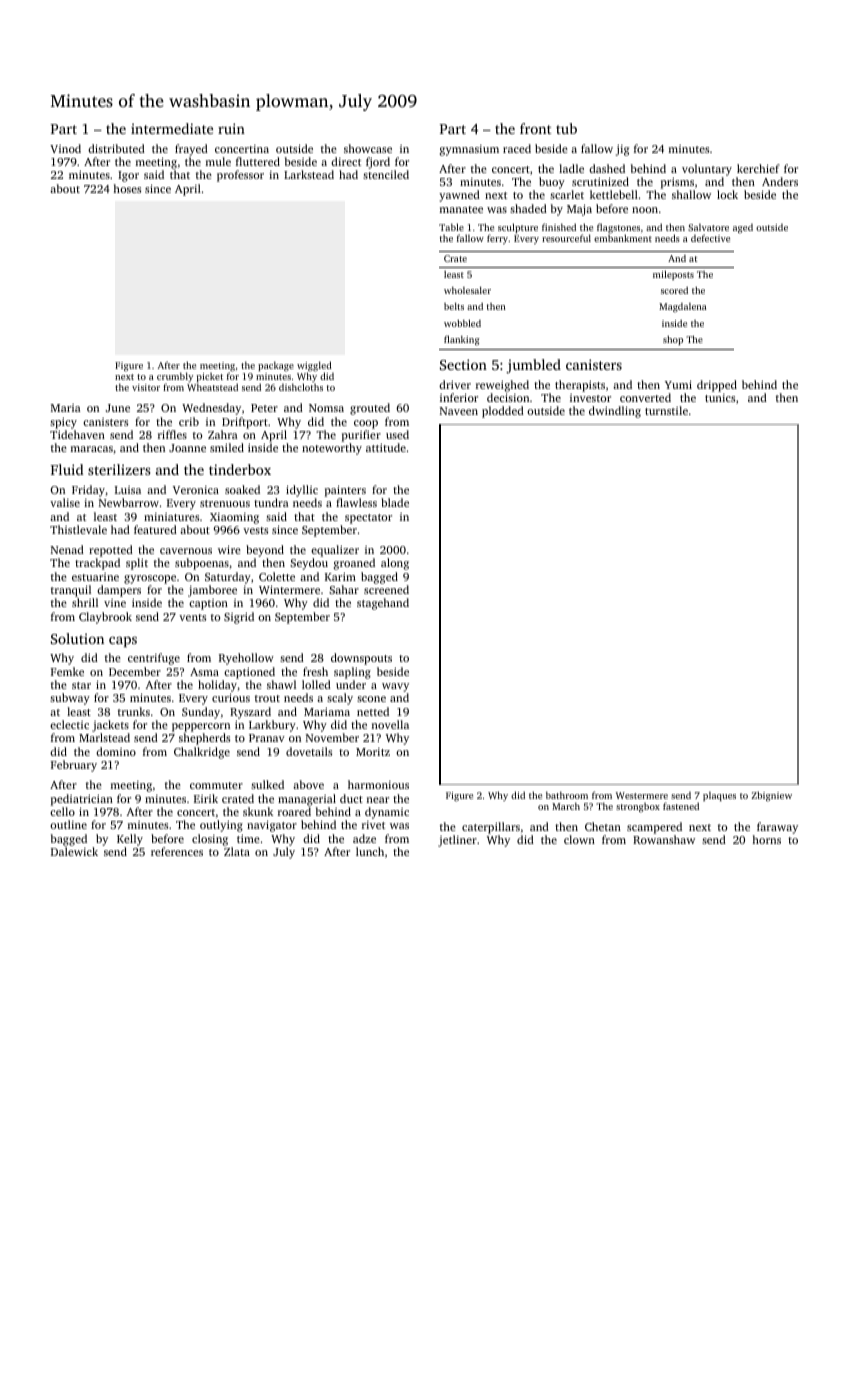 The image size is (849, 1400). Describe the element at coordinates (771, 796) in the document. I see `Zbigniew` at that location.
